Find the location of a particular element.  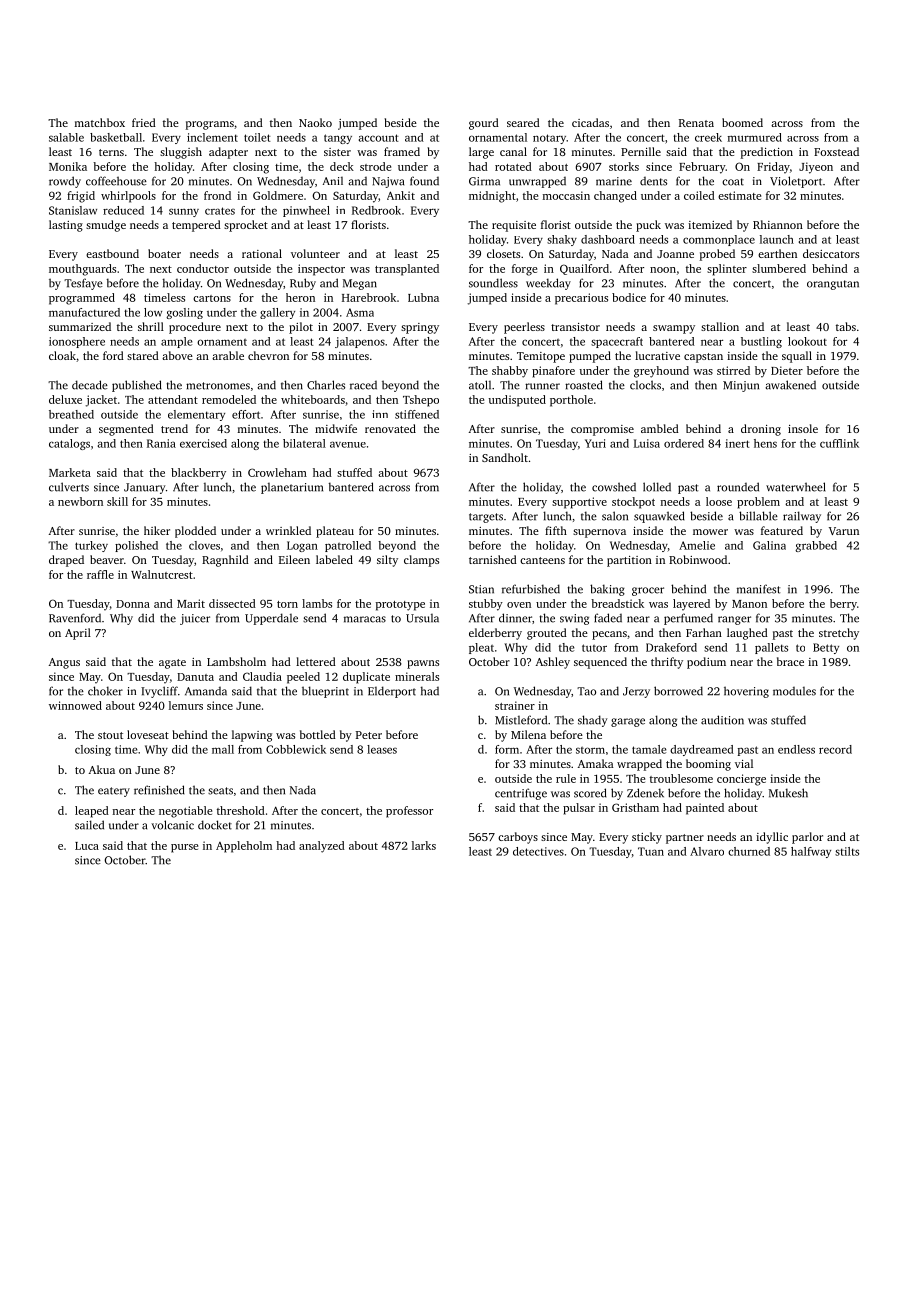

large is located at coordinates (481, 153).
